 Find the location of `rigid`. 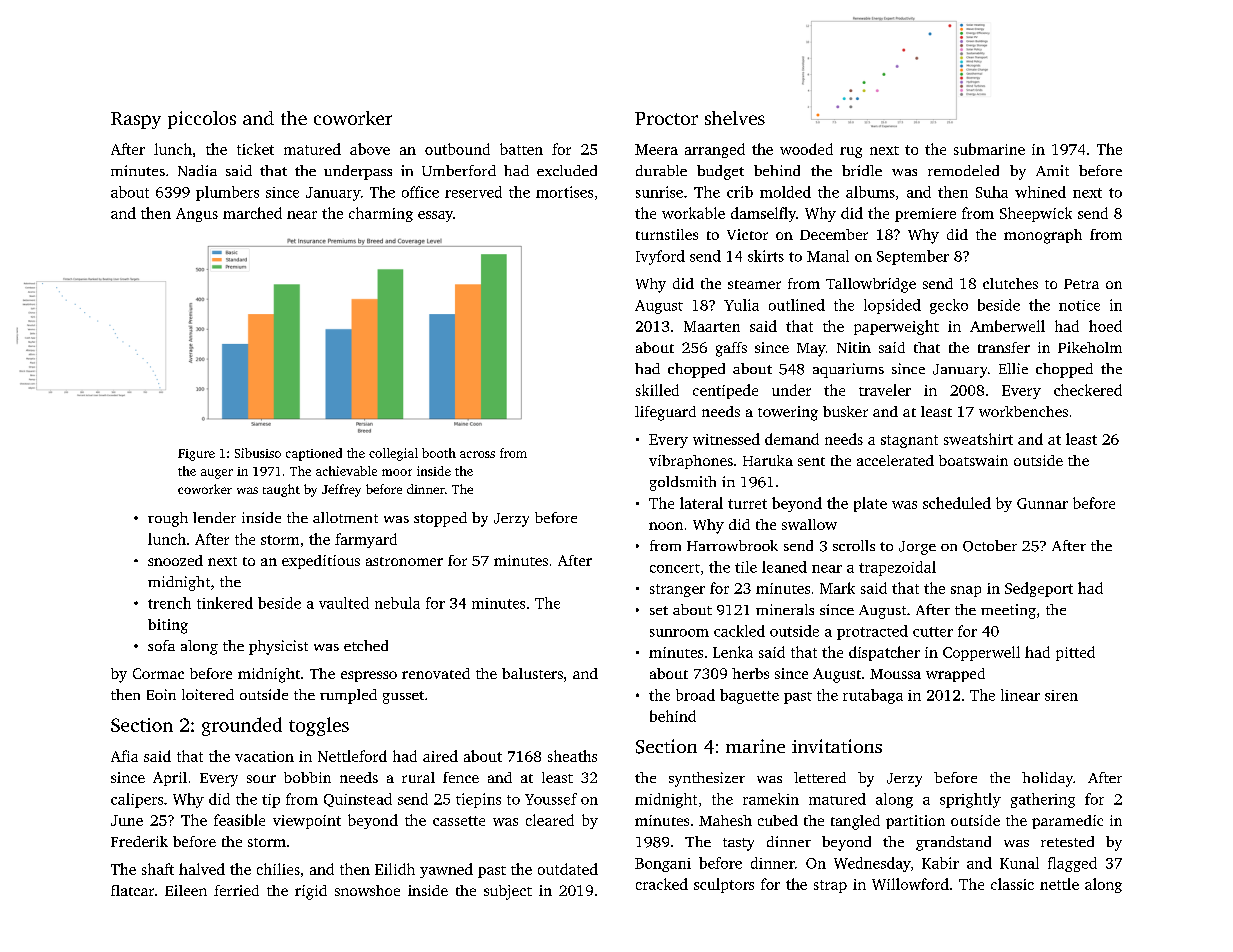

rigid is located at coordinates (311, 892).
